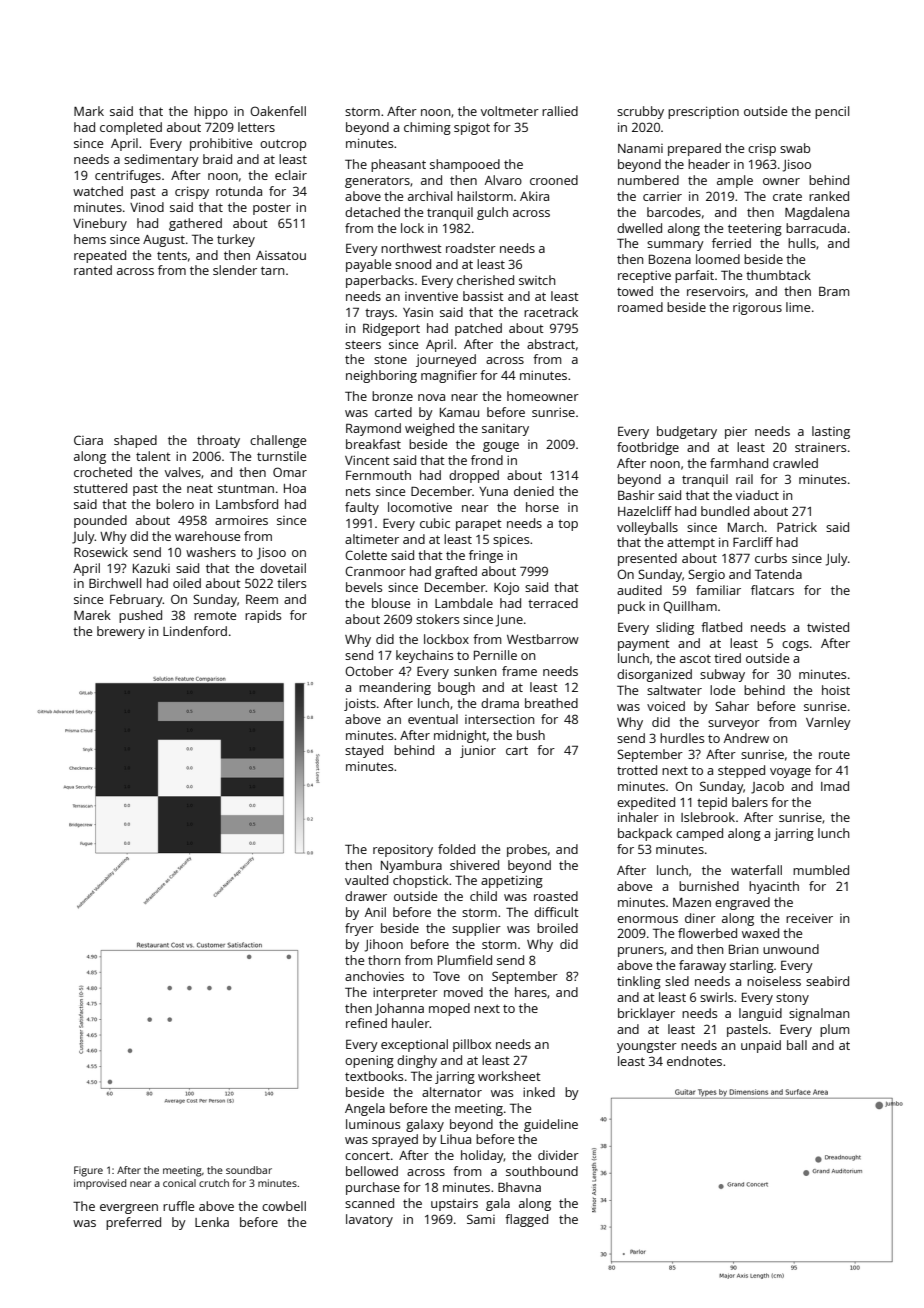  I want to click on Mark, so click(89, 111).
